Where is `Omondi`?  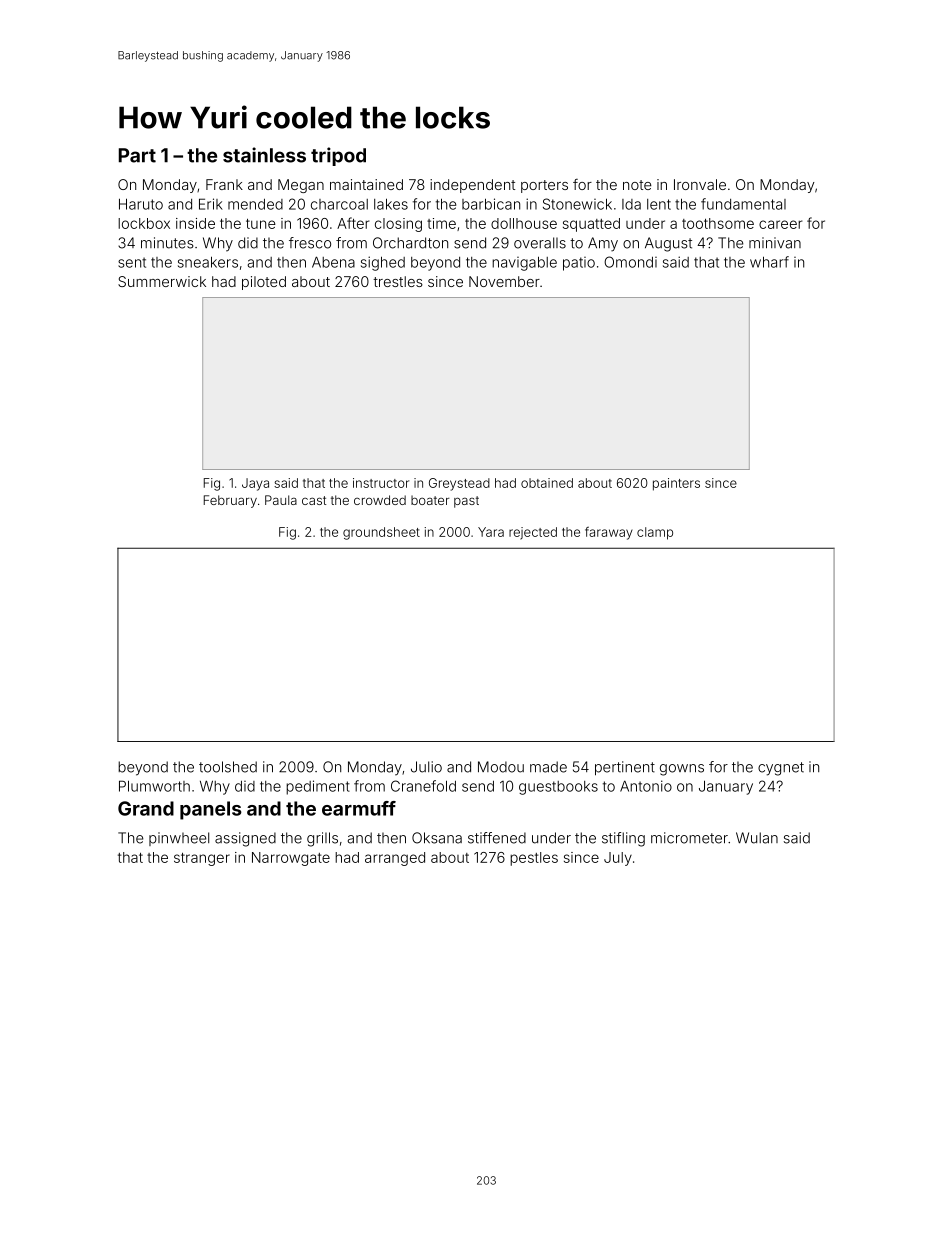
Omondi is located at coordinates (630, 262).
